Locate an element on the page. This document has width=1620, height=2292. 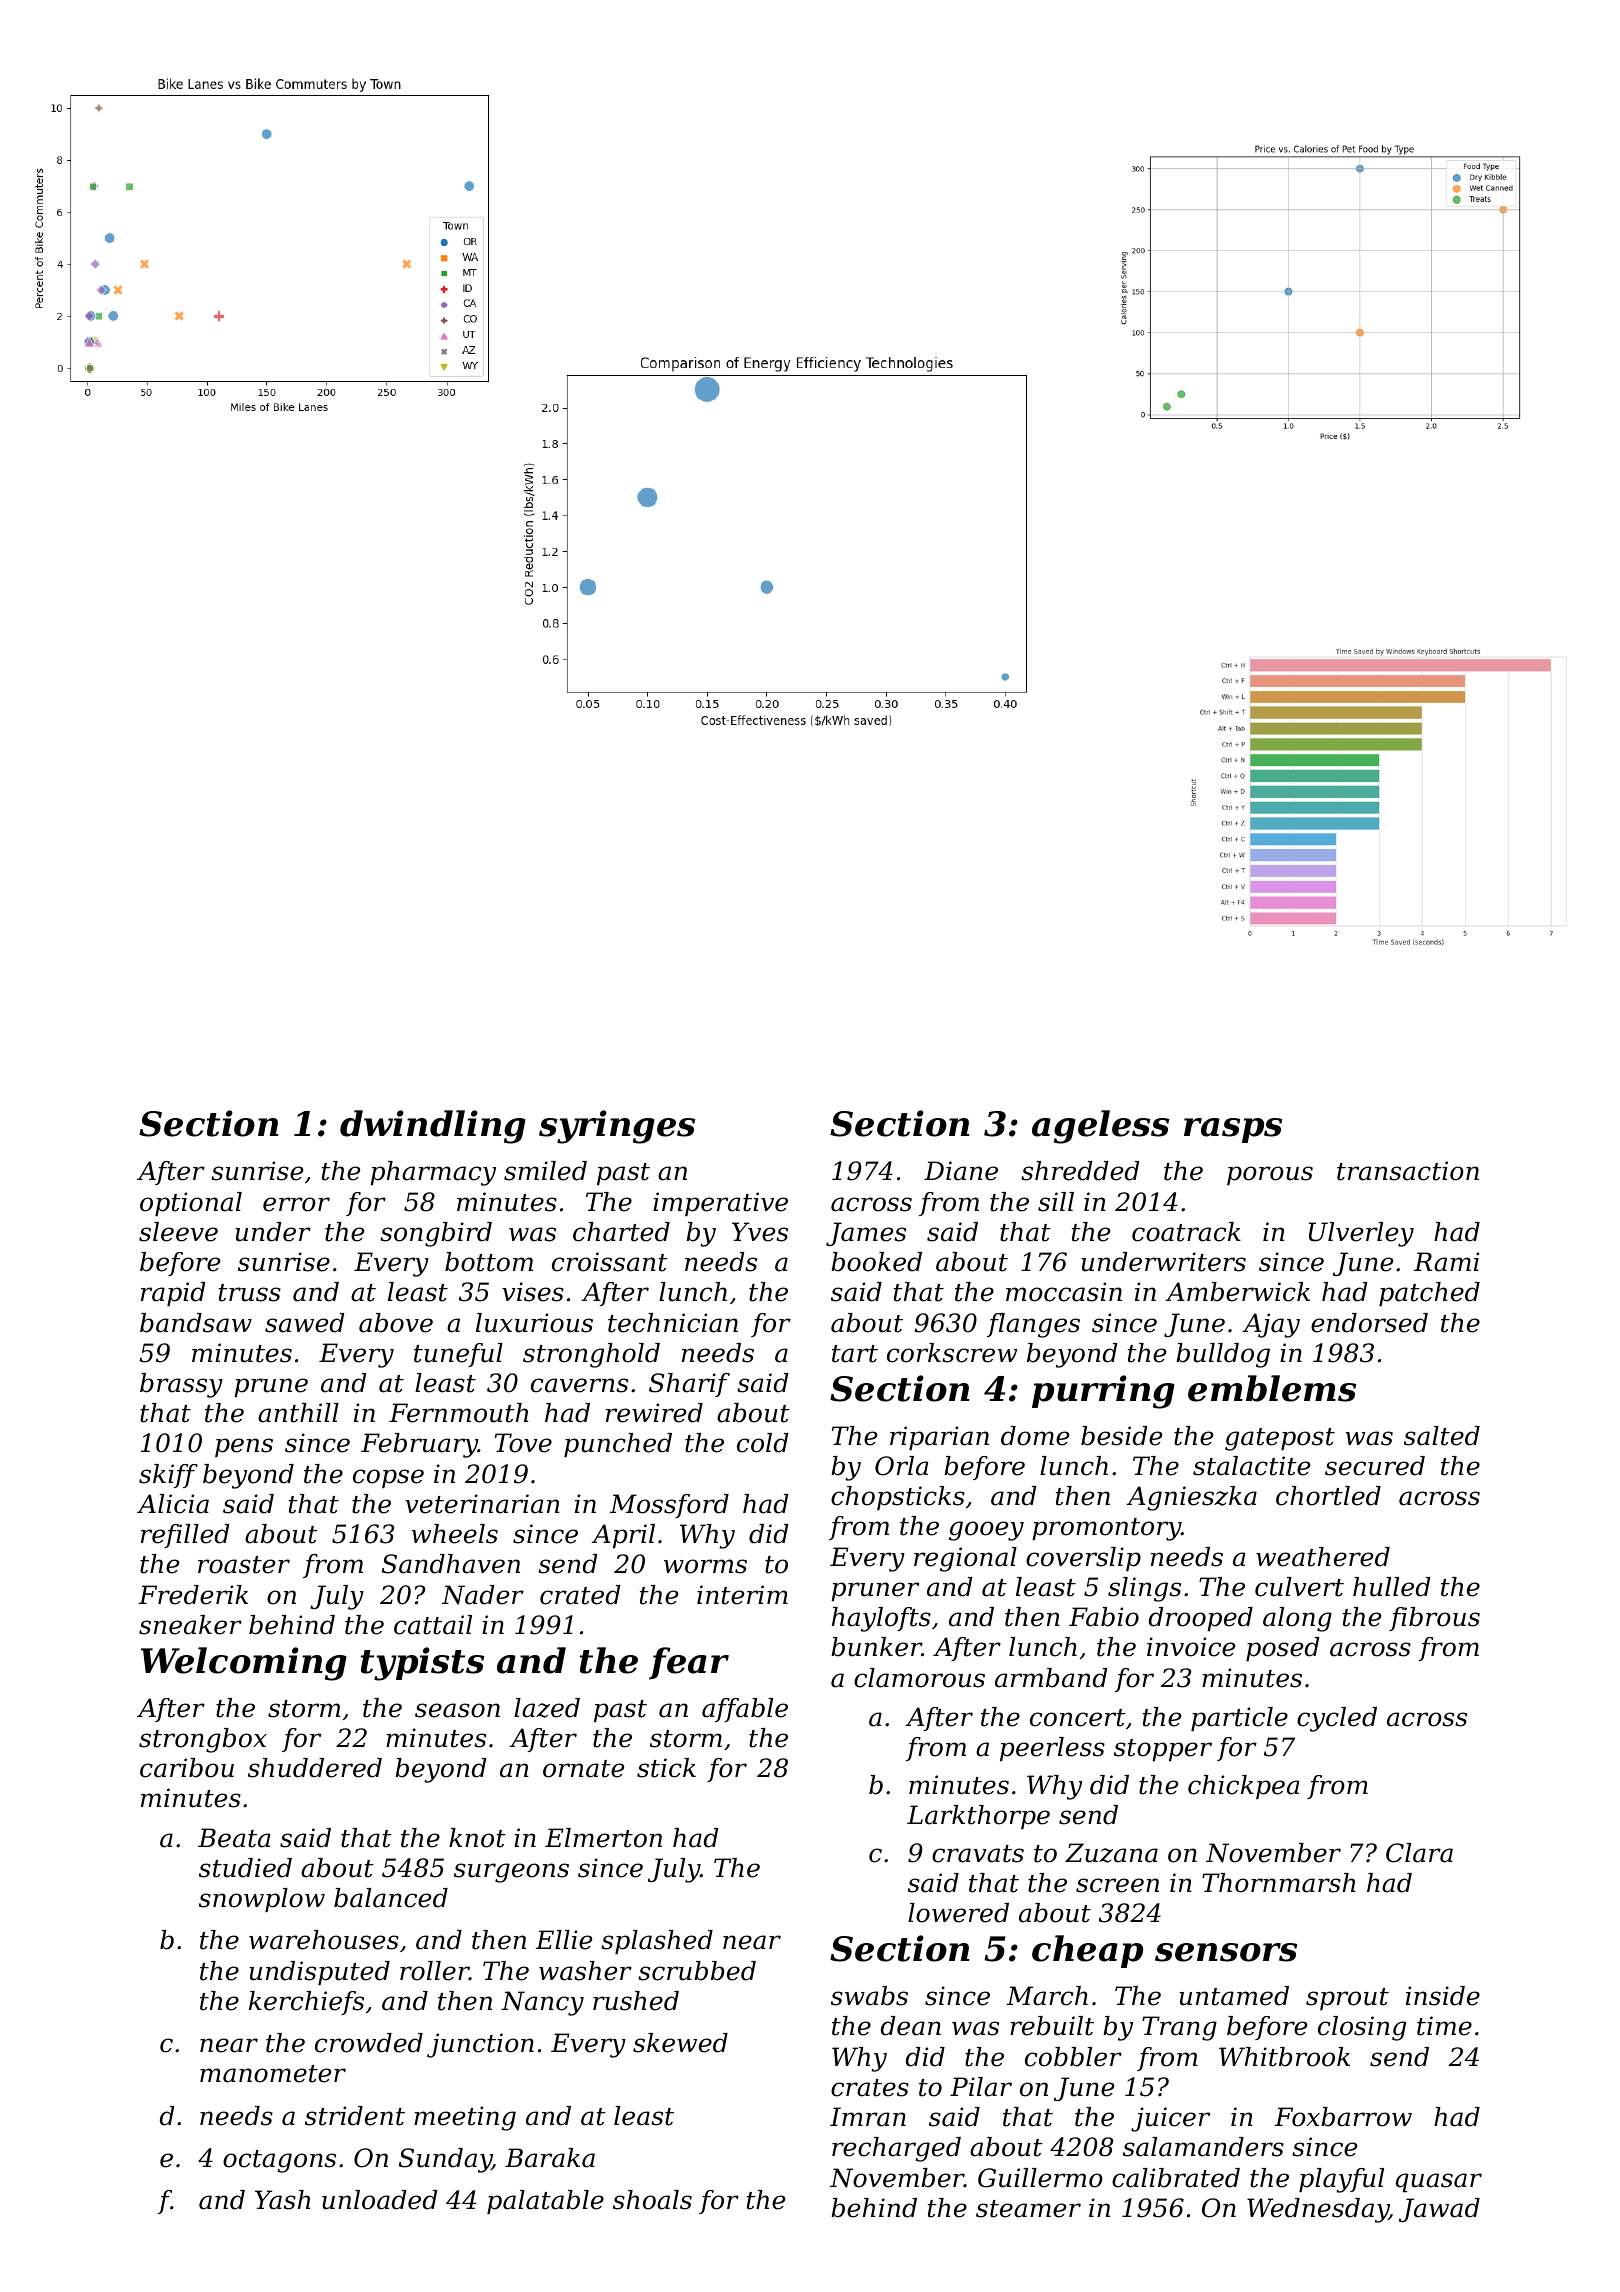
roaster is located at coordinates (244, 1565).
